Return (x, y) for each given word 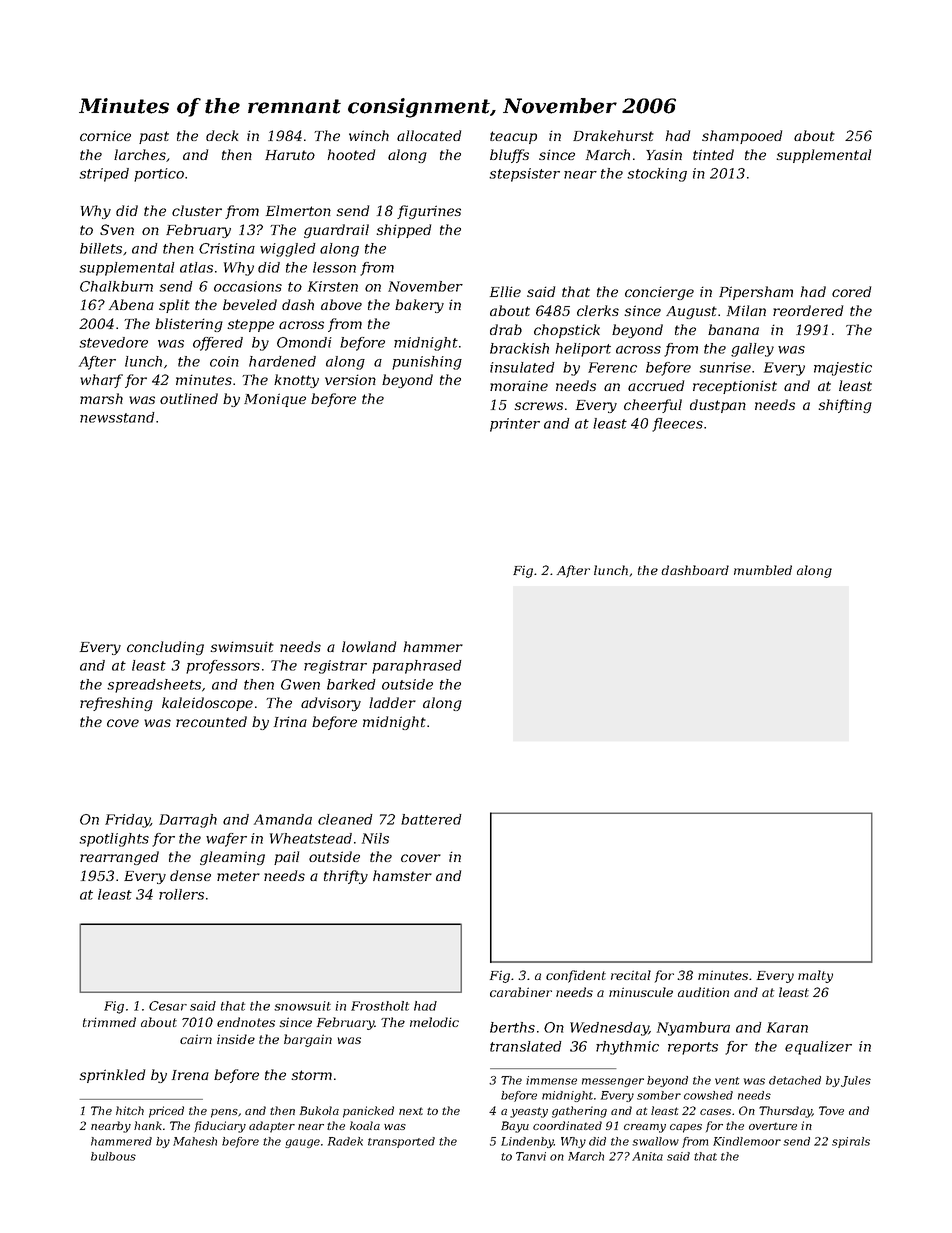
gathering (579, 1112)
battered (431, 819)
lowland (369, 646)
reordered (808, 310)
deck (222, 135)
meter (238, 876)
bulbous (113, 1156)
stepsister (524, 175)
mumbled (763, 570)
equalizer (818, 1048)
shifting (845, 406)
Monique (275, 400)
